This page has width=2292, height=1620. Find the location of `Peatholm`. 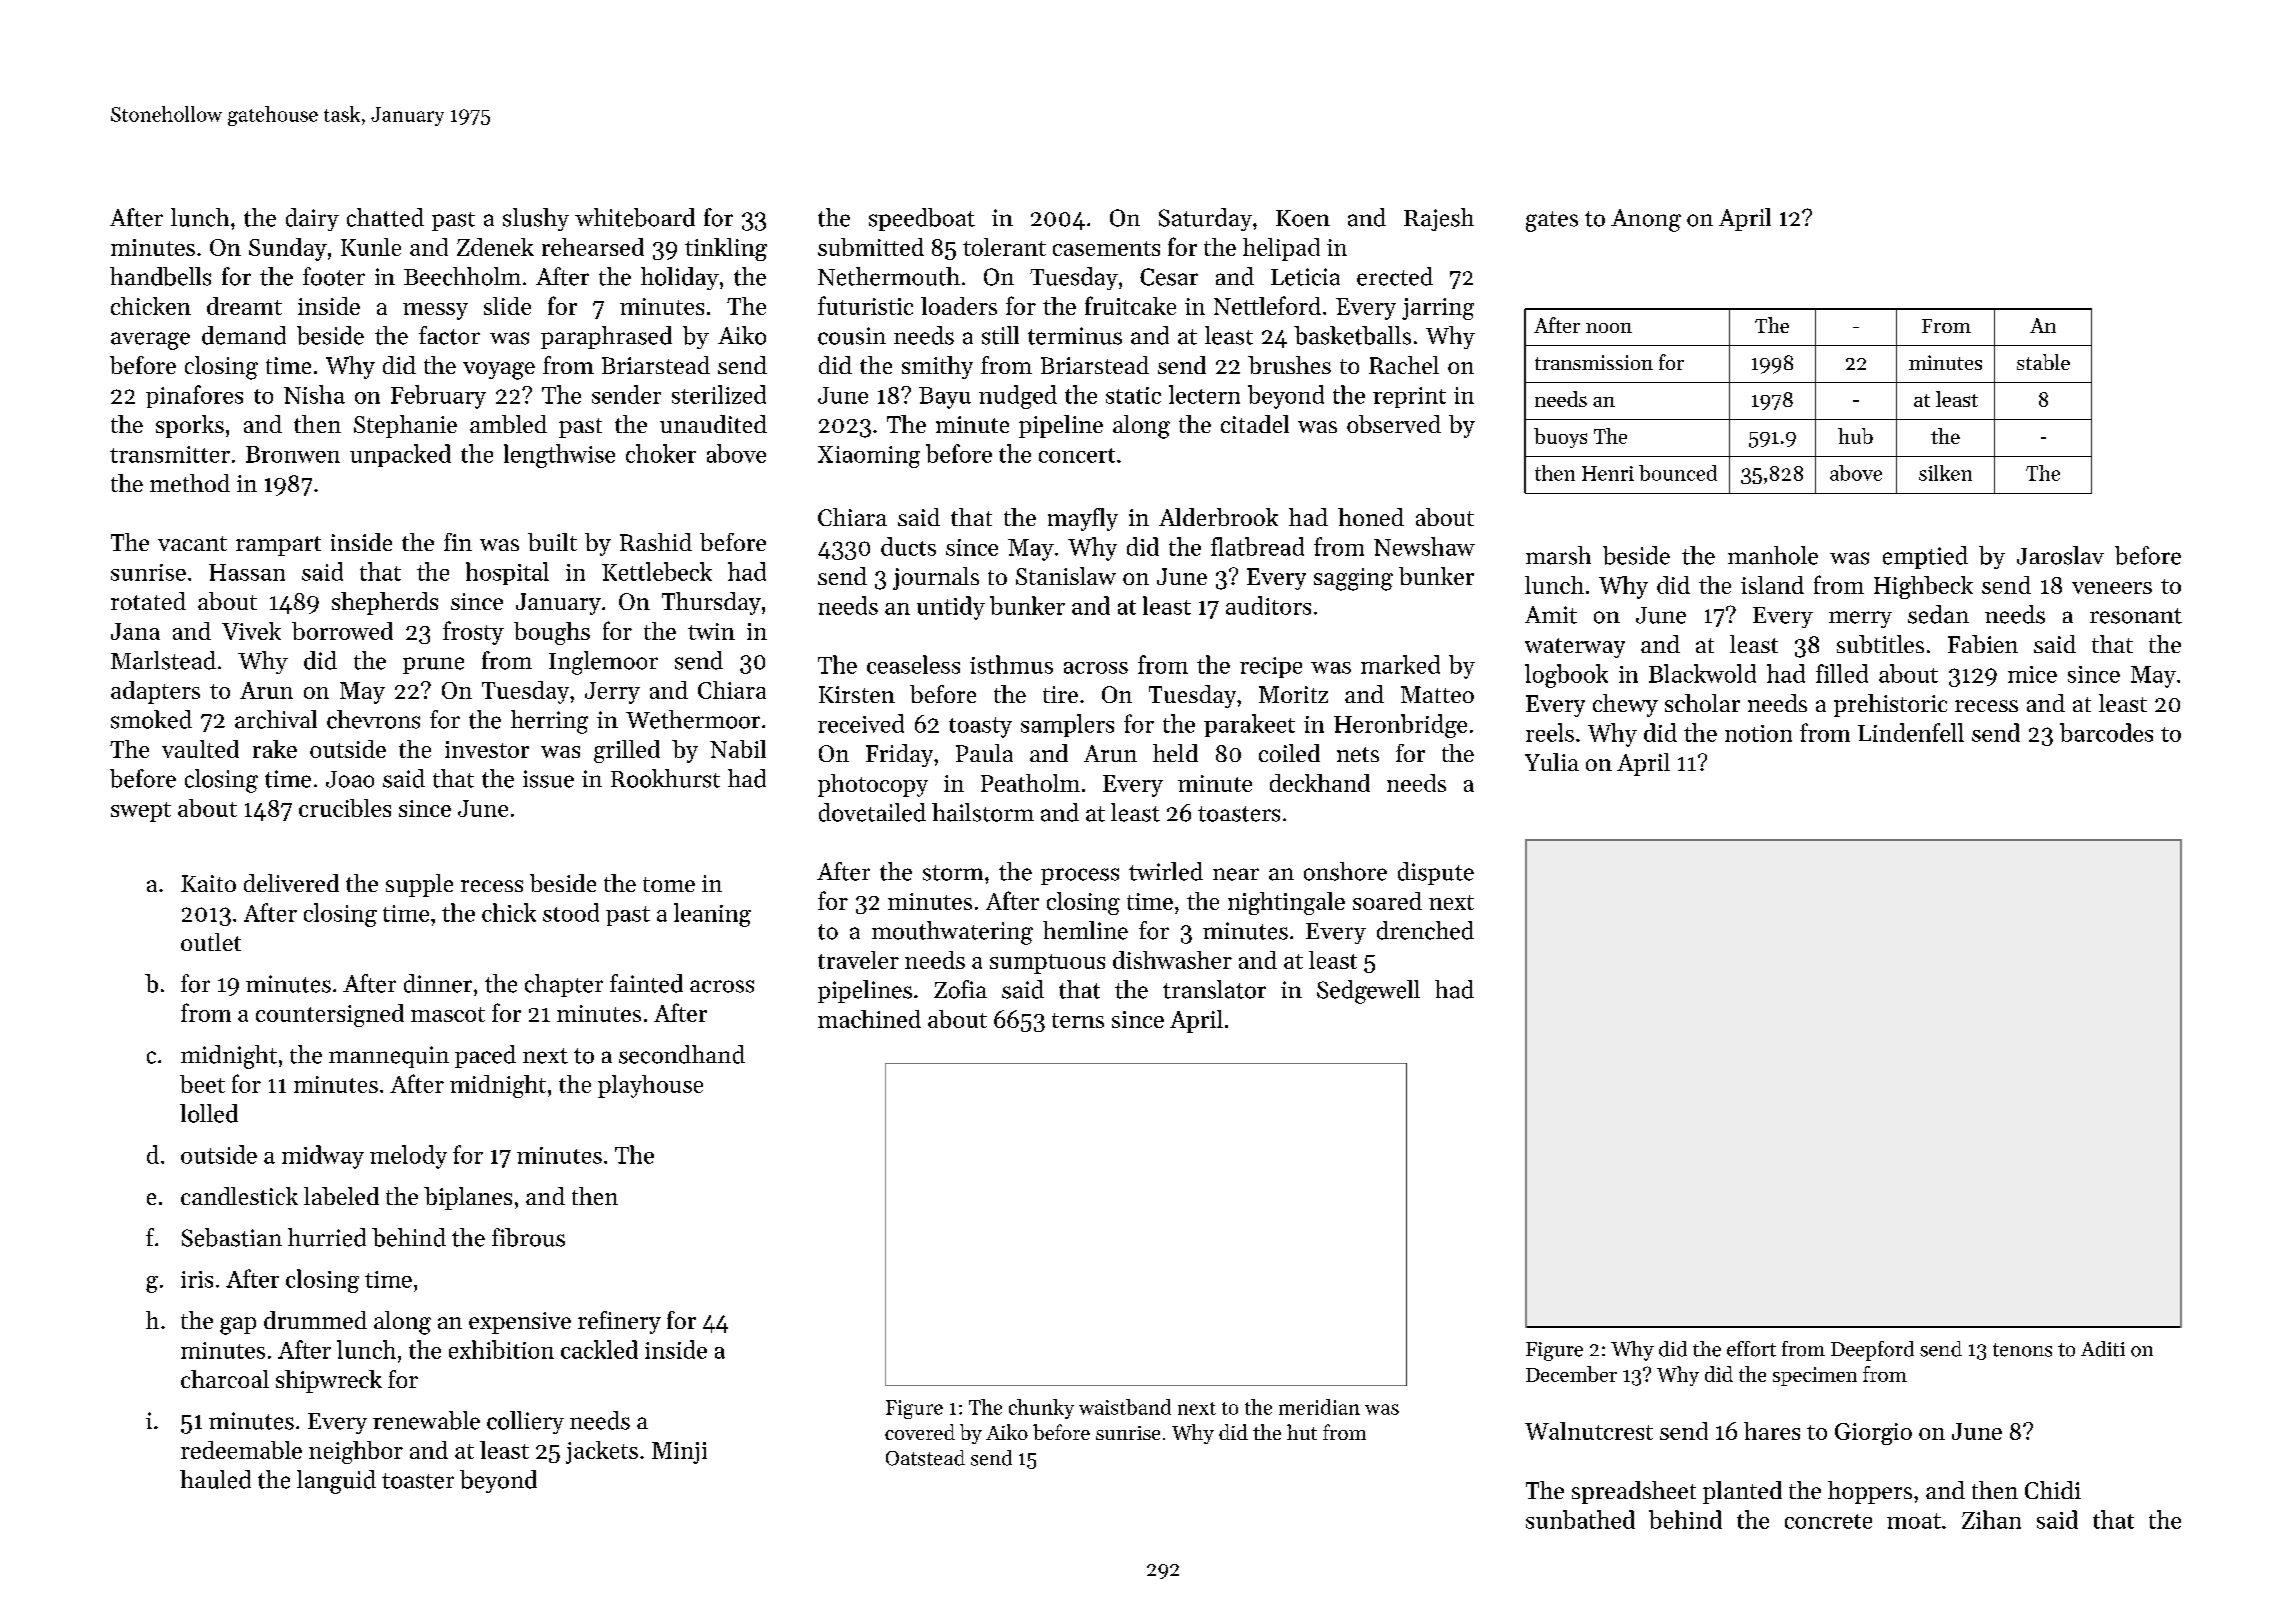

Peatholm is located at coordinates (1030, 783).
